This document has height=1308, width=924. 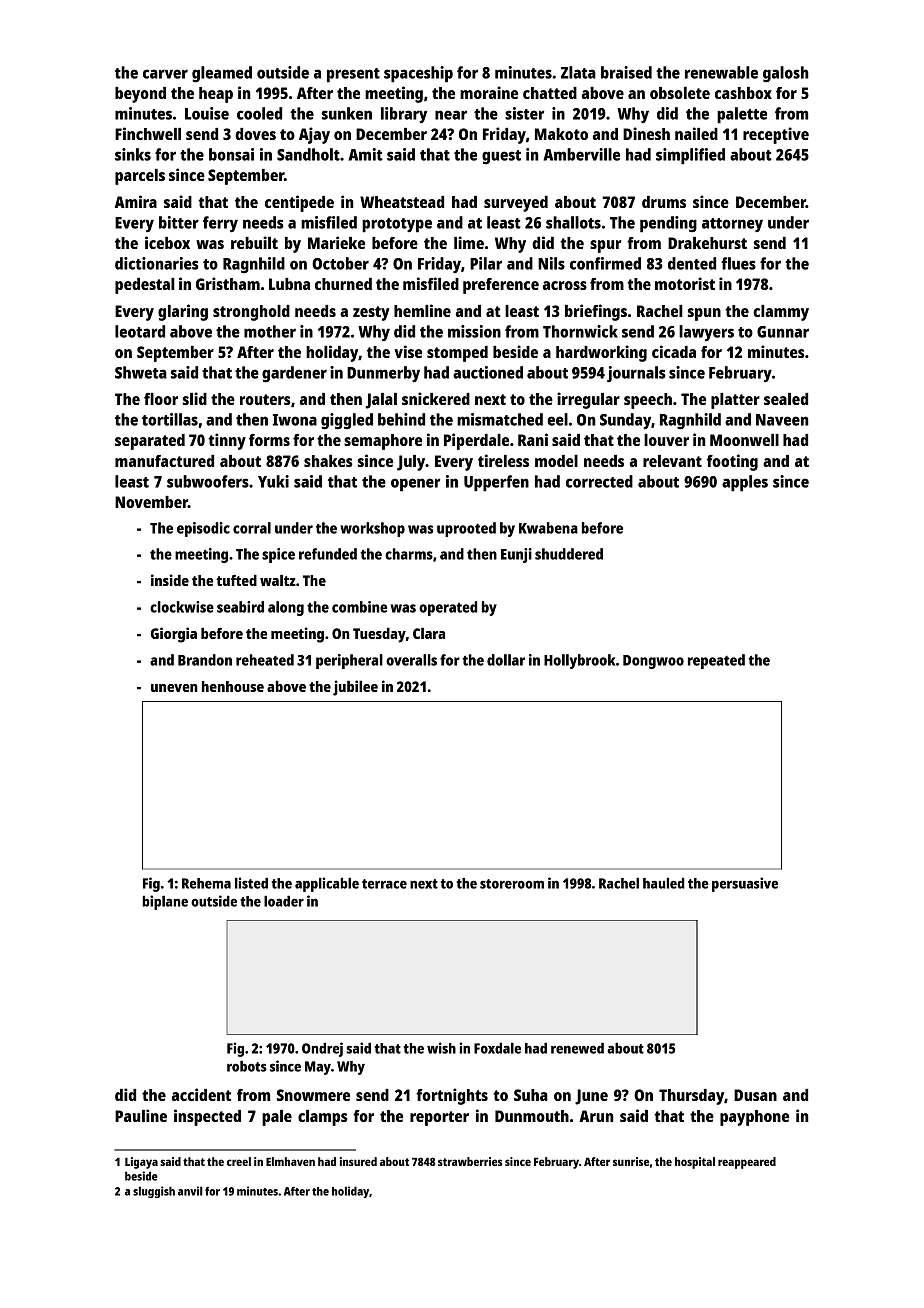 What do you see at coordinates (653, 662) in the document?
I see `Dongwoo` at bounding box center [653, 662].
